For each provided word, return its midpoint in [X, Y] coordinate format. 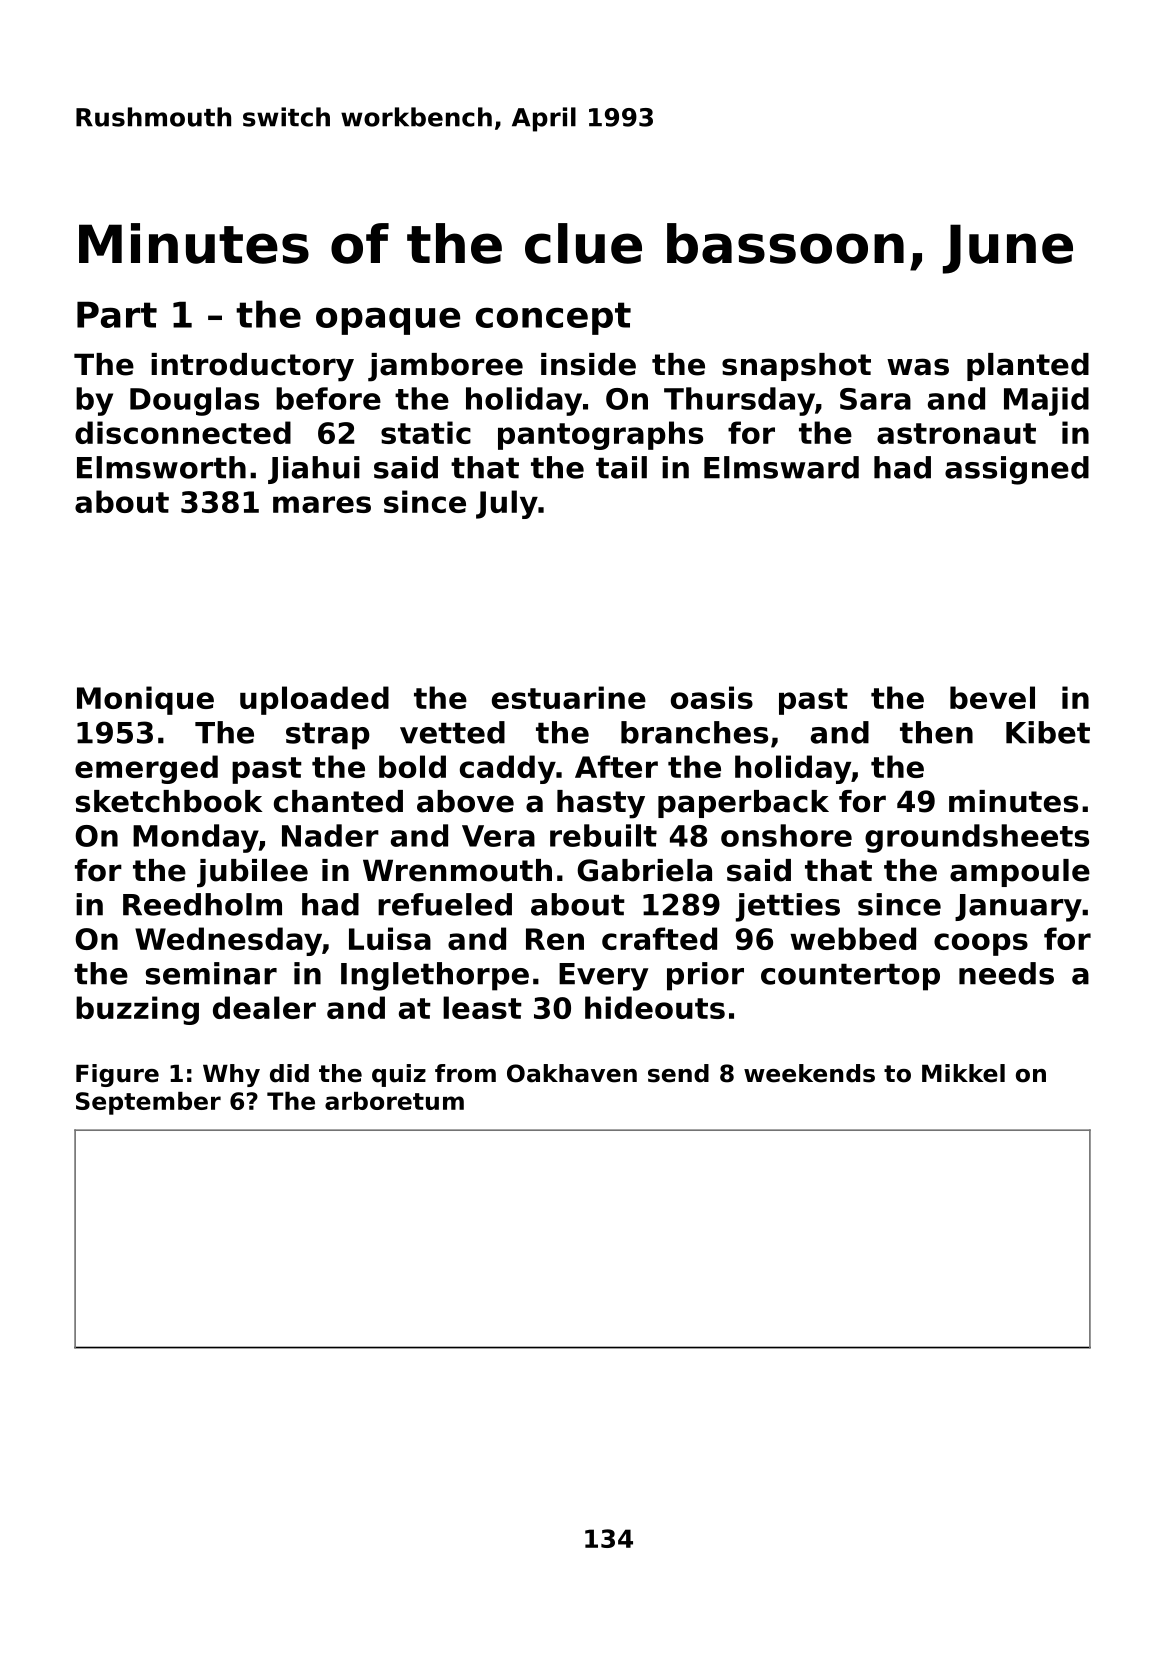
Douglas [194, 401]
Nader [330, 835]
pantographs [600, 435]
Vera [498, 836]
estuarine [569, 697]
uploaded [314, 700]
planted [1028, 367]
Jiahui [314, 470]
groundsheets [977, 838]
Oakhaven [572, 1073]
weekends [809, 1073]
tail [621, 467]
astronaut [956, 433]
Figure [117, 1075]
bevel [992, 697]
